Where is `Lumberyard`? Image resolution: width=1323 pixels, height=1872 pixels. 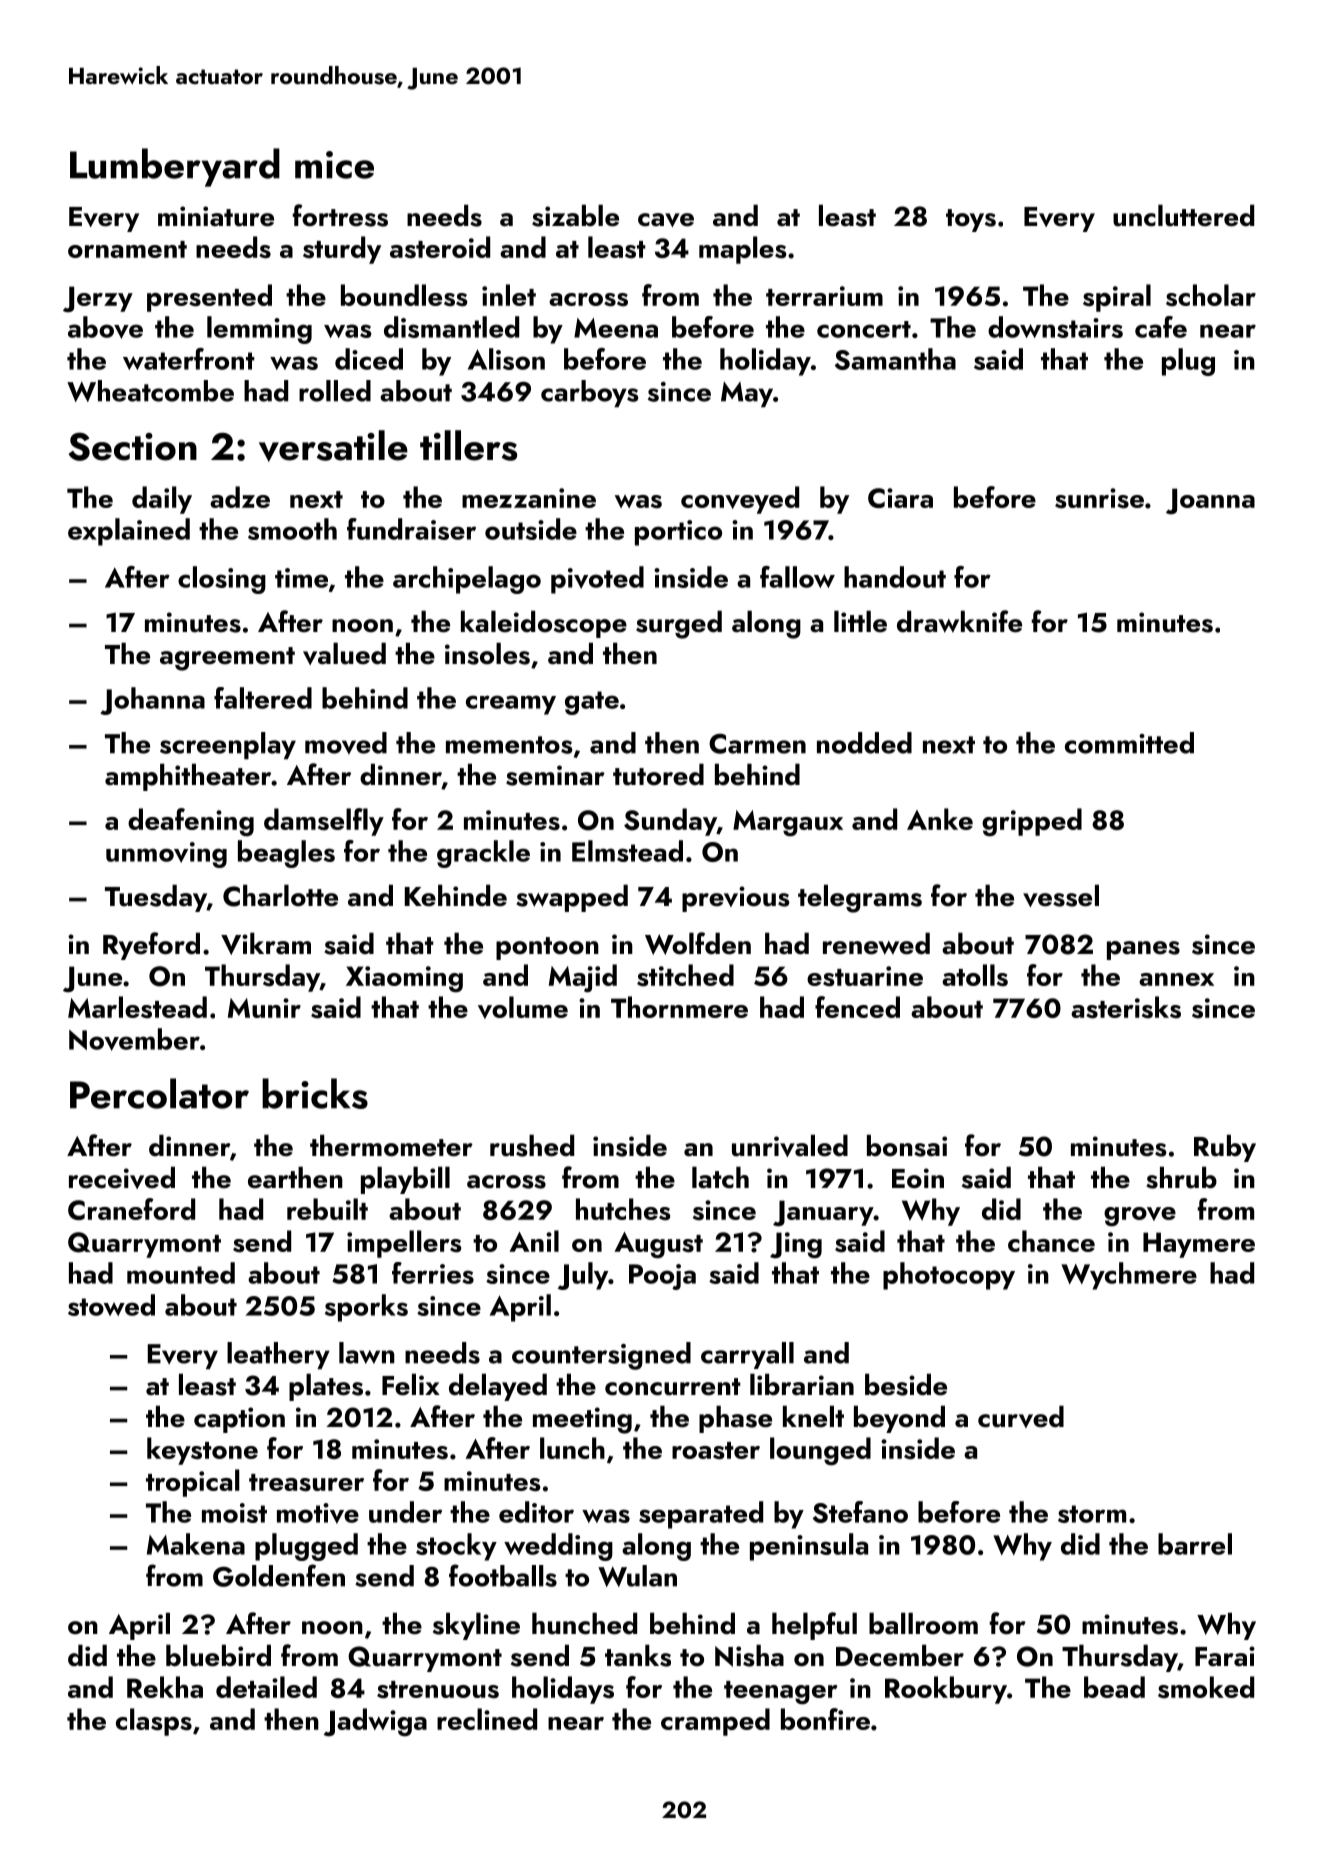
Lumberyard is located at coordinates (175, 167).
